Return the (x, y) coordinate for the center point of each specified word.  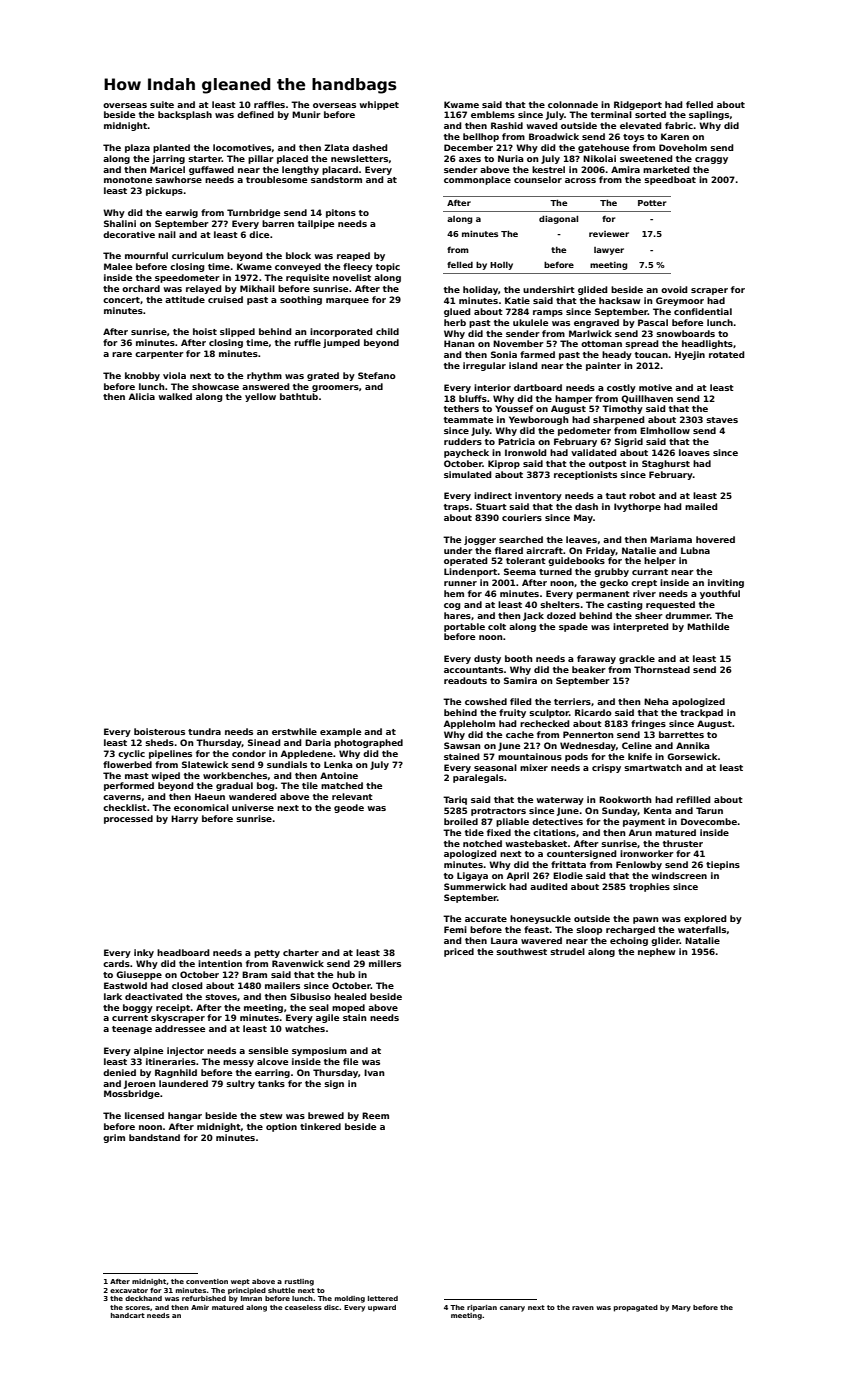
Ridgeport (638, 105)
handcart (128, 1315)
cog (452, 606)
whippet (379, 105)
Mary (681, 1308)
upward (382, 1308)
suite (162, 104)
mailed (701, 506)
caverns (122, 797)
